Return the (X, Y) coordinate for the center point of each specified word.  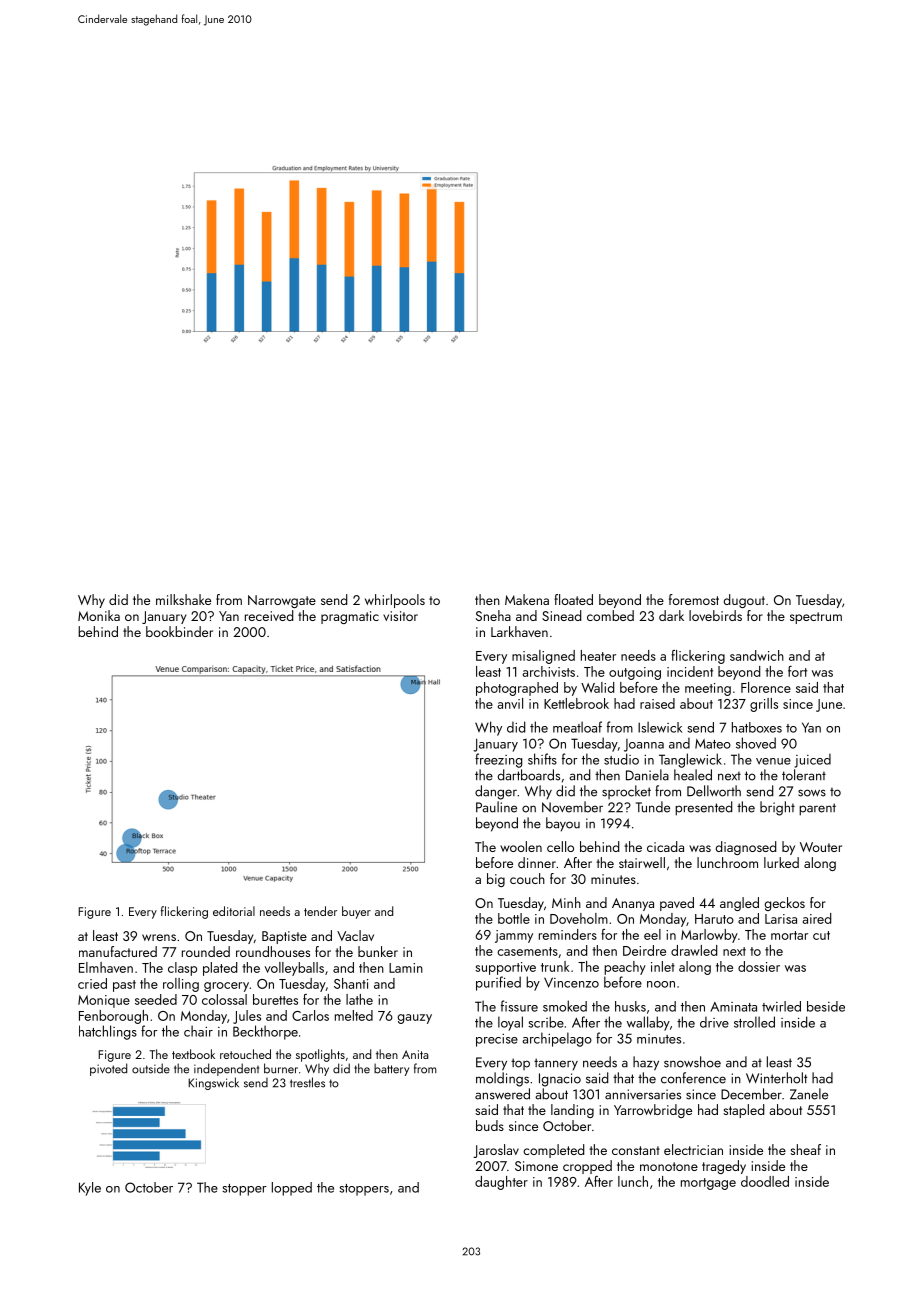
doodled (765, 1181)
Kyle (90, 1189)
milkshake (183, 599)
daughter (501, 1183)
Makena (527, 599)
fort (797, 671)
